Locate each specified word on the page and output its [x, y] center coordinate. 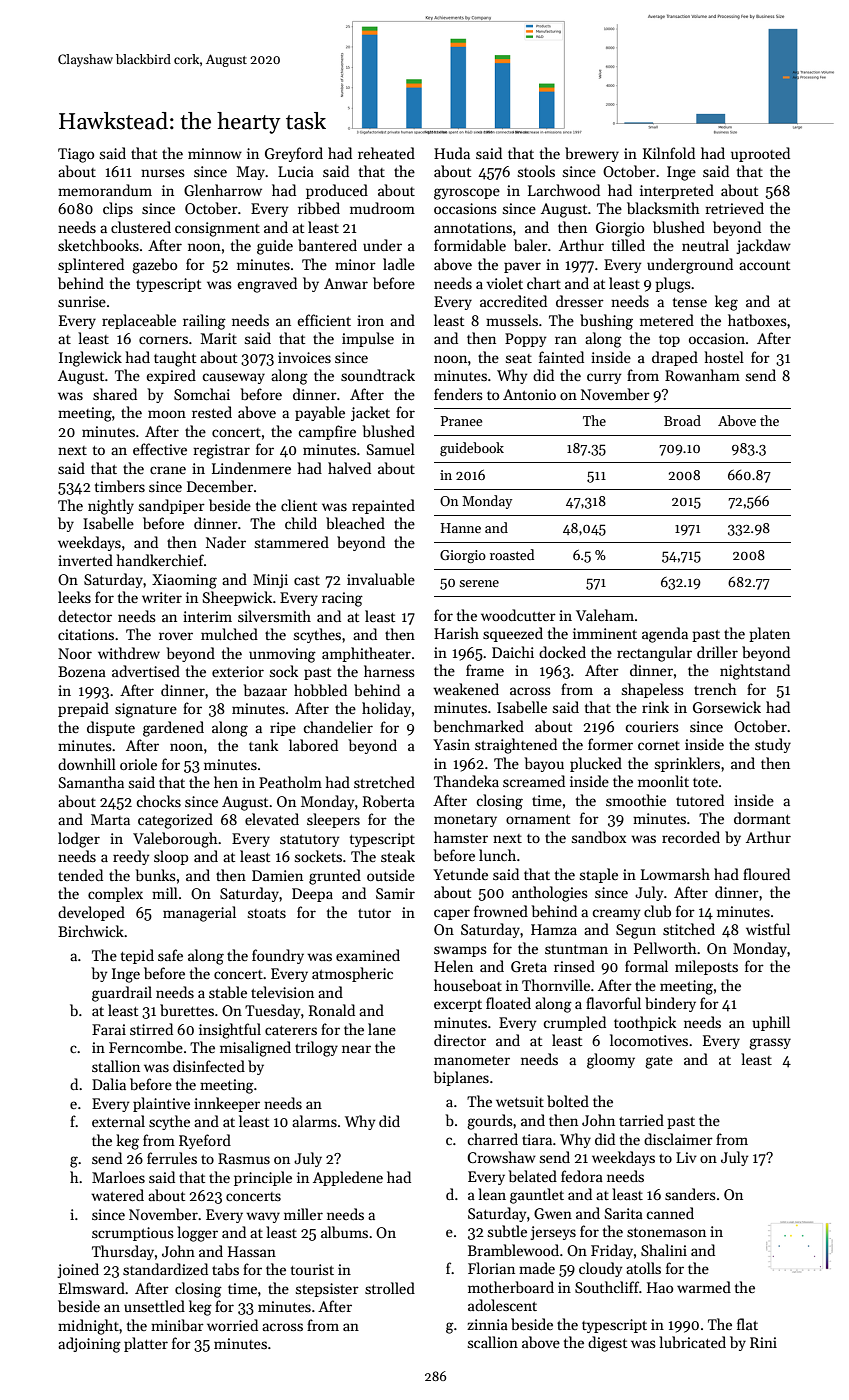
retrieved [735, 208]
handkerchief [160, 560]
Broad [682, 420]
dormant [762, 818]
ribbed [319, 208]
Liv [686, 1157]
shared [115, 394]
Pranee [461, 421]
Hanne [461, 528]
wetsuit [520, 1101]
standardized [165, 1269]
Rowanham [702, 375]
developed [91, 913]
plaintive [161, 1104]
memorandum [105, 190]
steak [398, 856]
